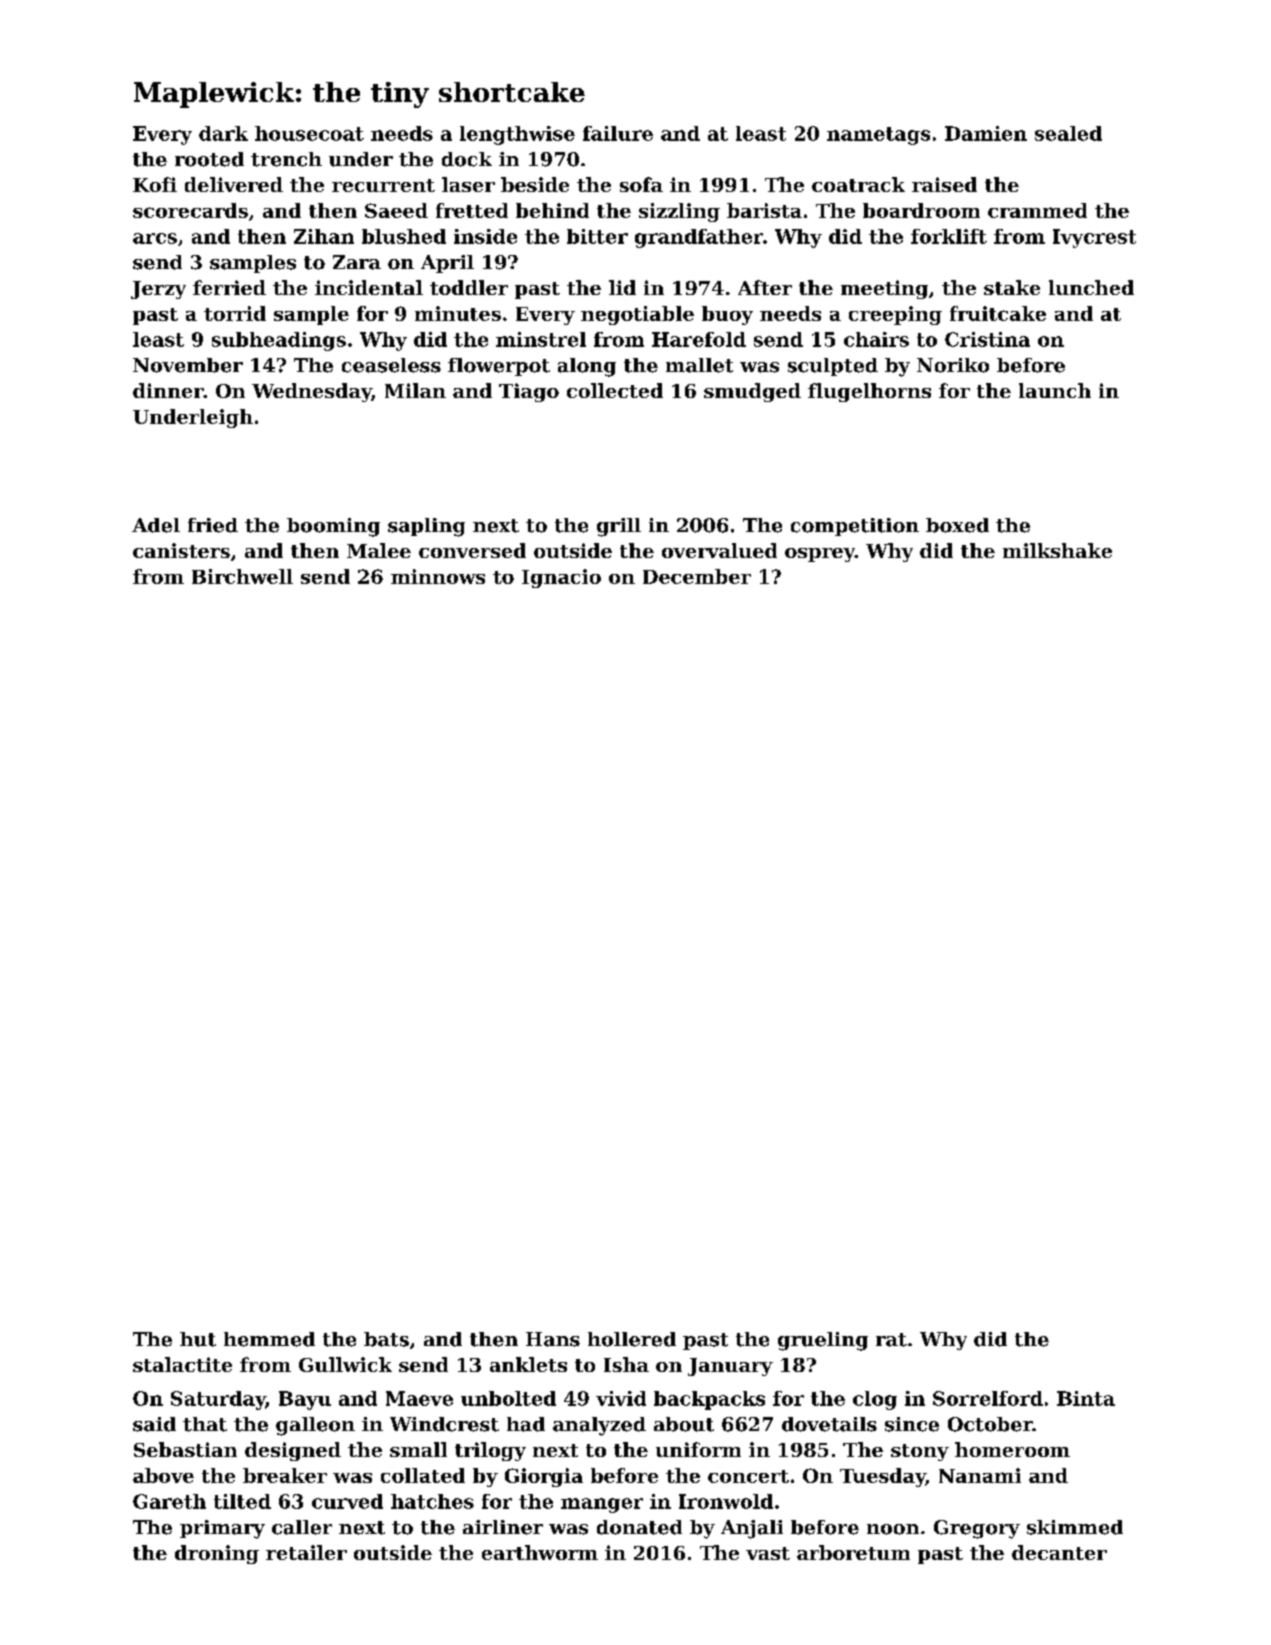 The width and height of the document is (1271, 1645). I want to click on housecoat, so click(309, 133).
